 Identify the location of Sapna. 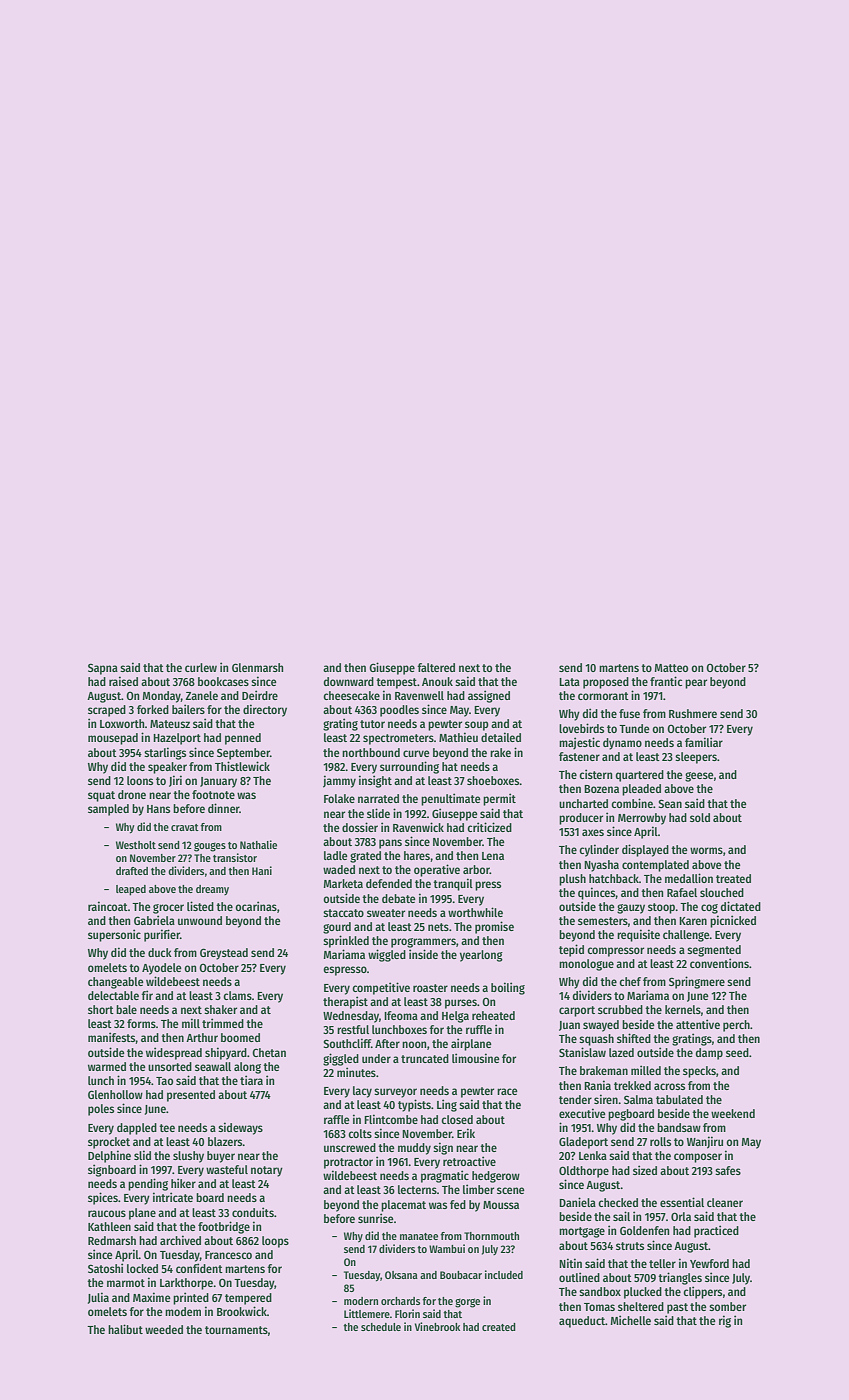
(103, 669).
